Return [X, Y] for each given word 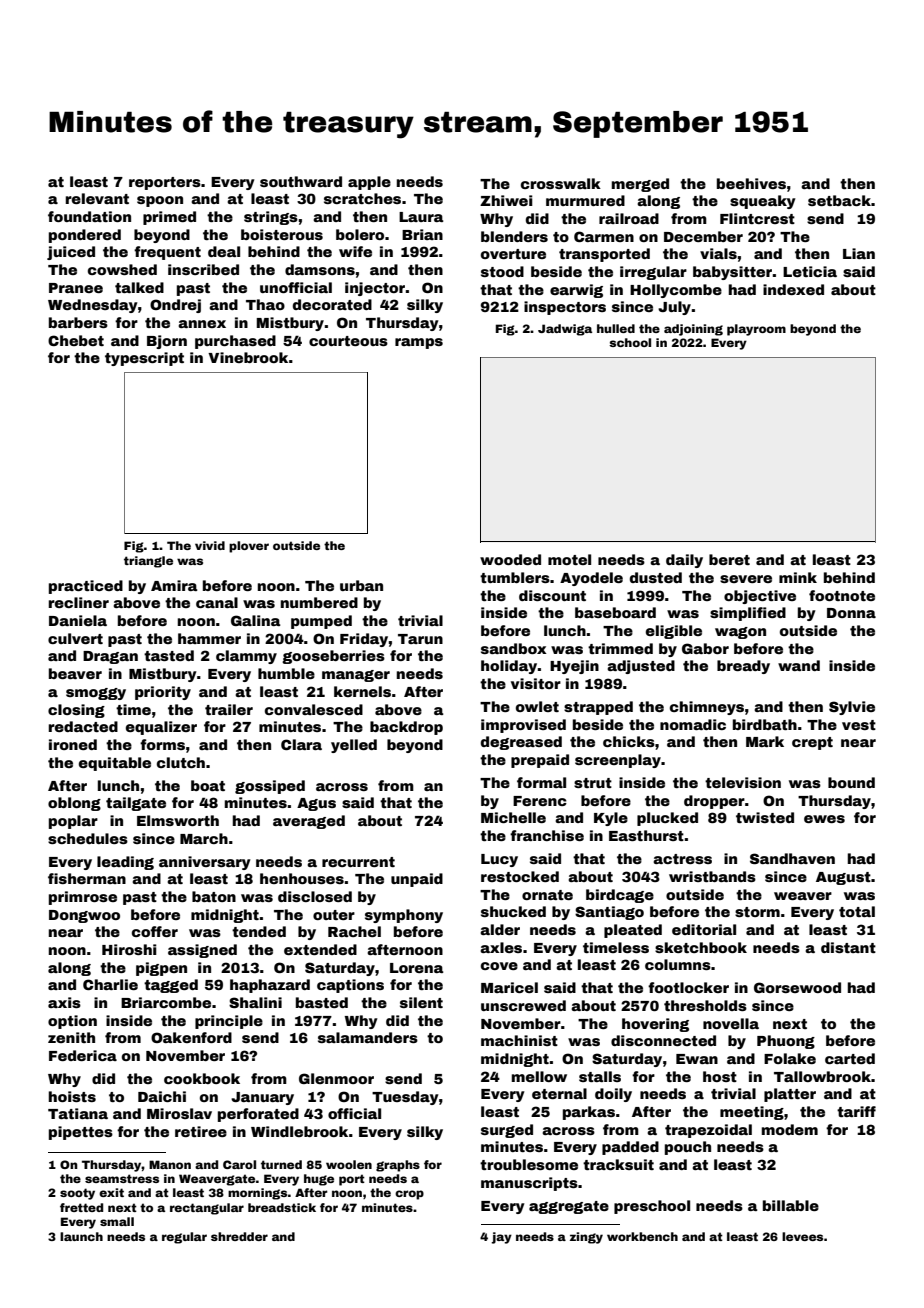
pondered [85, 236]
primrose [83, 898]
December [703, 236]
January [262, 1098]
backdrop [406, 728]
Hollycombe [676, 291]
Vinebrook [248, 357]
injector [375, 289]
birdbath [765, 724]
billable [791, 1205]
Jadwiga [565, 330]
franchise [547, 835]
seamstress [122, 1178]
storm [757, 912]
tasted [169, 655]
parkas [589, 1113]
